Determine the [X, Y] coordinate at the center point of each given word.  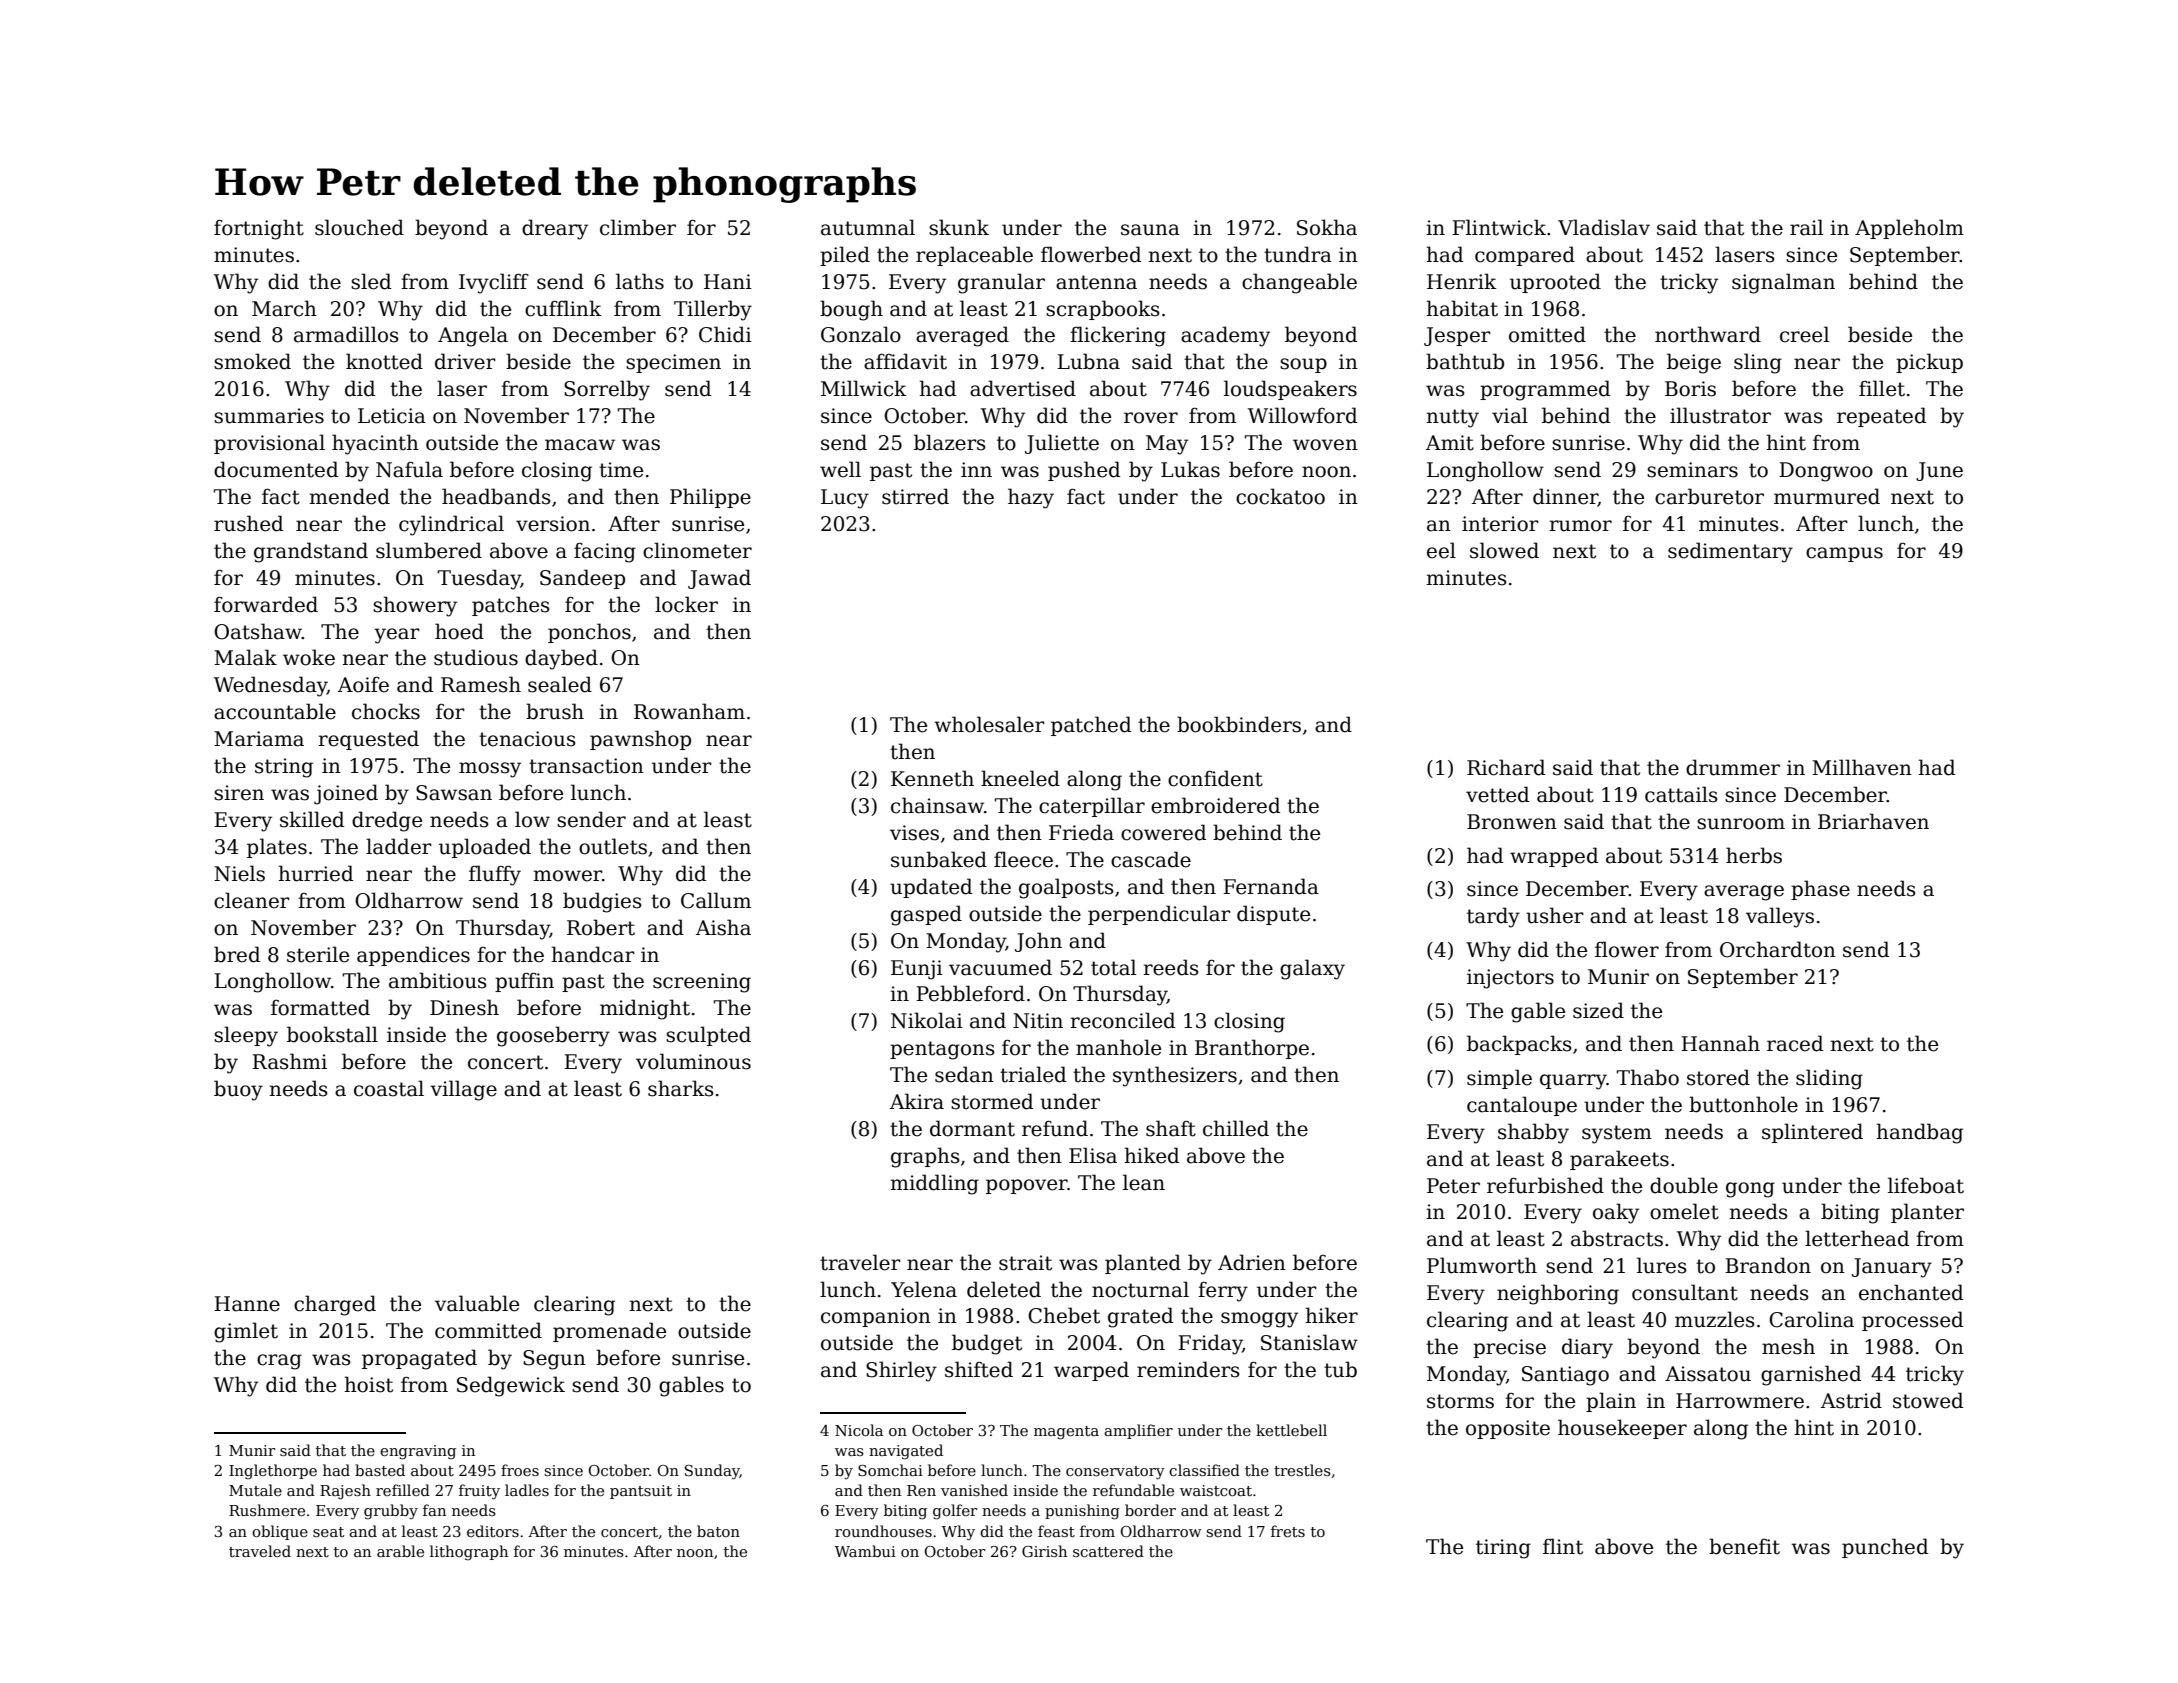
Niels [239, 873]
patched [1091, 726]
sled [371, 281]
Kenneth [932, 778]
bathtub [1465, 361]
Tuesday [479, 579]
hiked [1152, 1155]
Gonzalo [861, 334]
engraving [418, 1452]
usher [1555, 915]
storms [1460, 1401]
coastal [389, 1088]
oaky [1616, 1213]
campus [1844, 554]
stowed [1928, 1400]
